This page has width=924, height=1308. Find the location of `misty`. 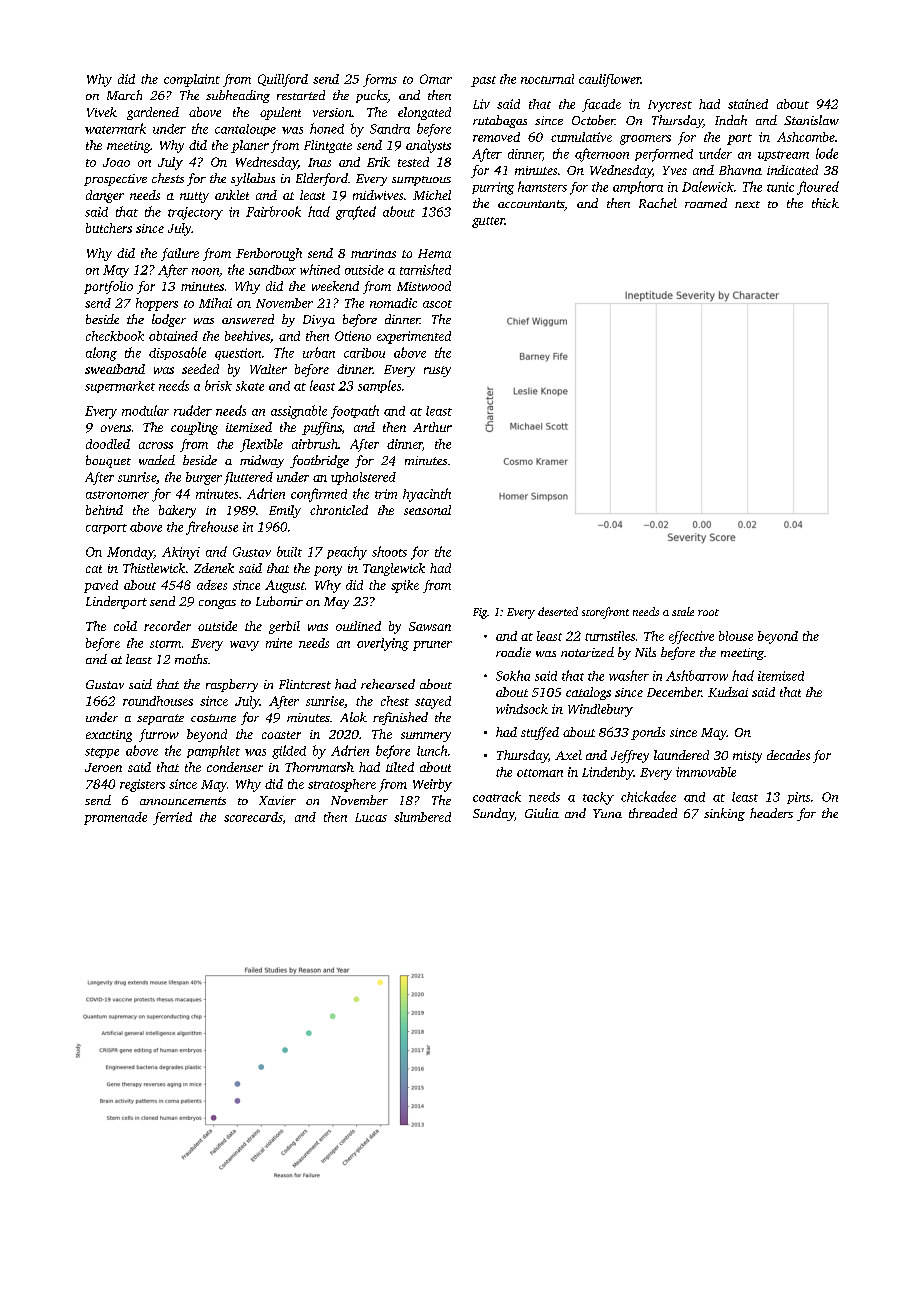

misty is located at coordinates (747, 757).
